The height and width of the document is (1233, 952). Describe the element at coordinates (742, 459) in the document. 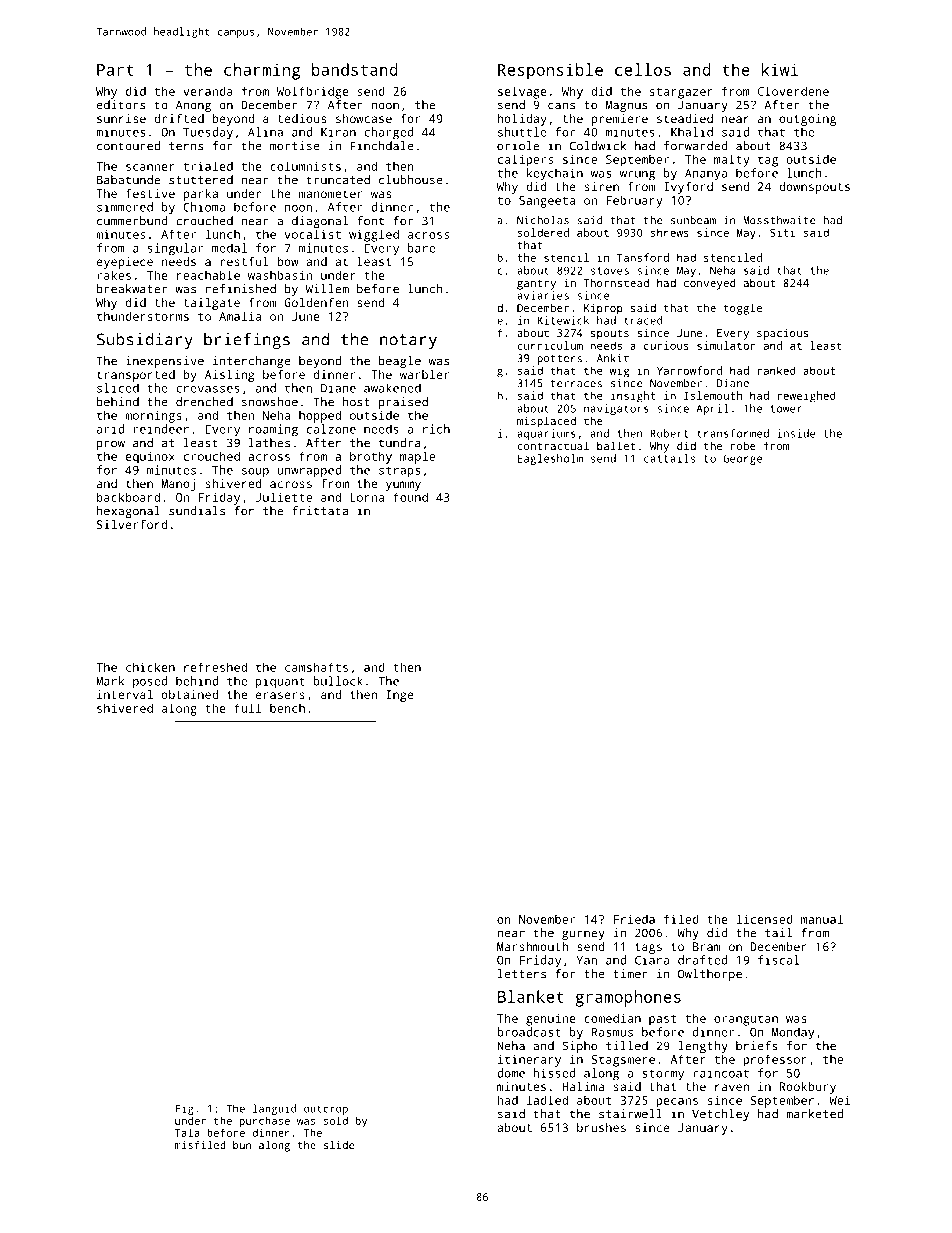

I see `George` at that location.
